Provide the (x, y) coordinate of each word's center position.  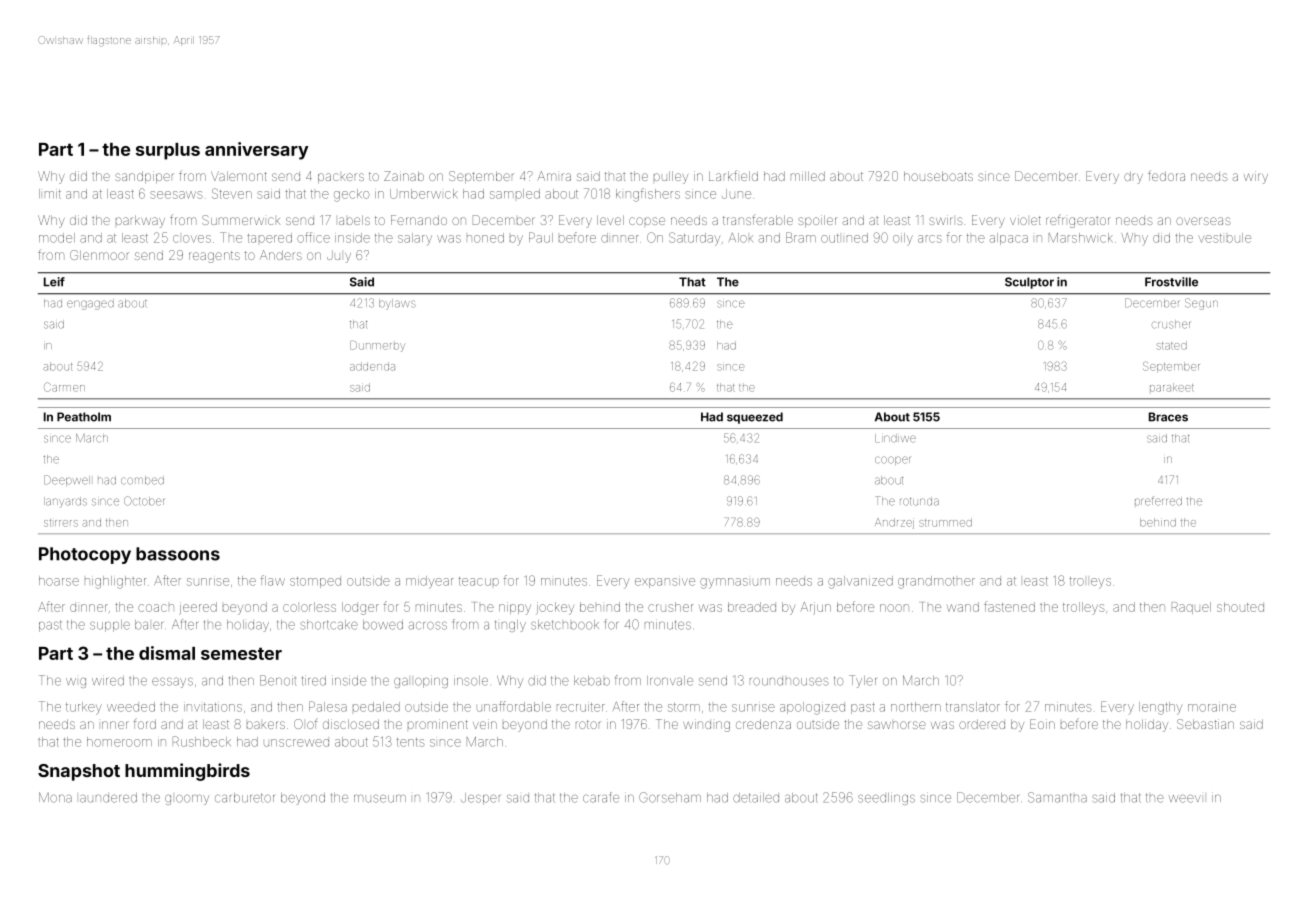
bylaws (397, 304)
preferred (1158, 501)
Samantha (1057, 797)
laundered (108, 798)
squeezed (755, 418)
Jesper (480, 799)
